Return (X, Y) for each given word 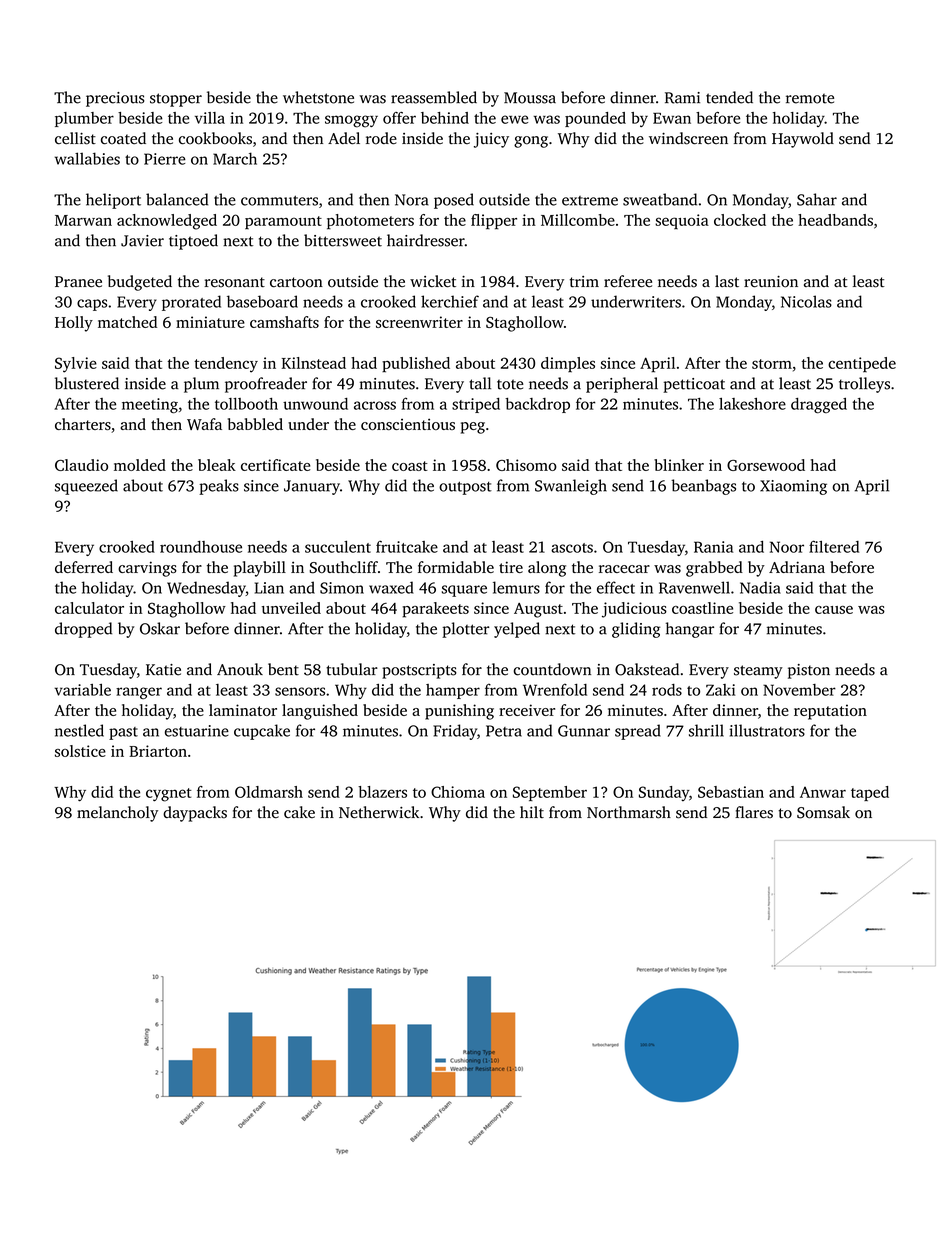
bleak (217, 465)
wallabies (87, 158)
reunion (771, 282)
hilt (532, 812)
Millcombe (578, 220)
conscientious (408, 424)
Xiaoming (793, 487)
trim (584, 281)
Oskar (160, 628)
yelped (517, 630)
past (123, 733)
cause (834, 610)
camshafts (284, 322)
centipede (862, 364)
